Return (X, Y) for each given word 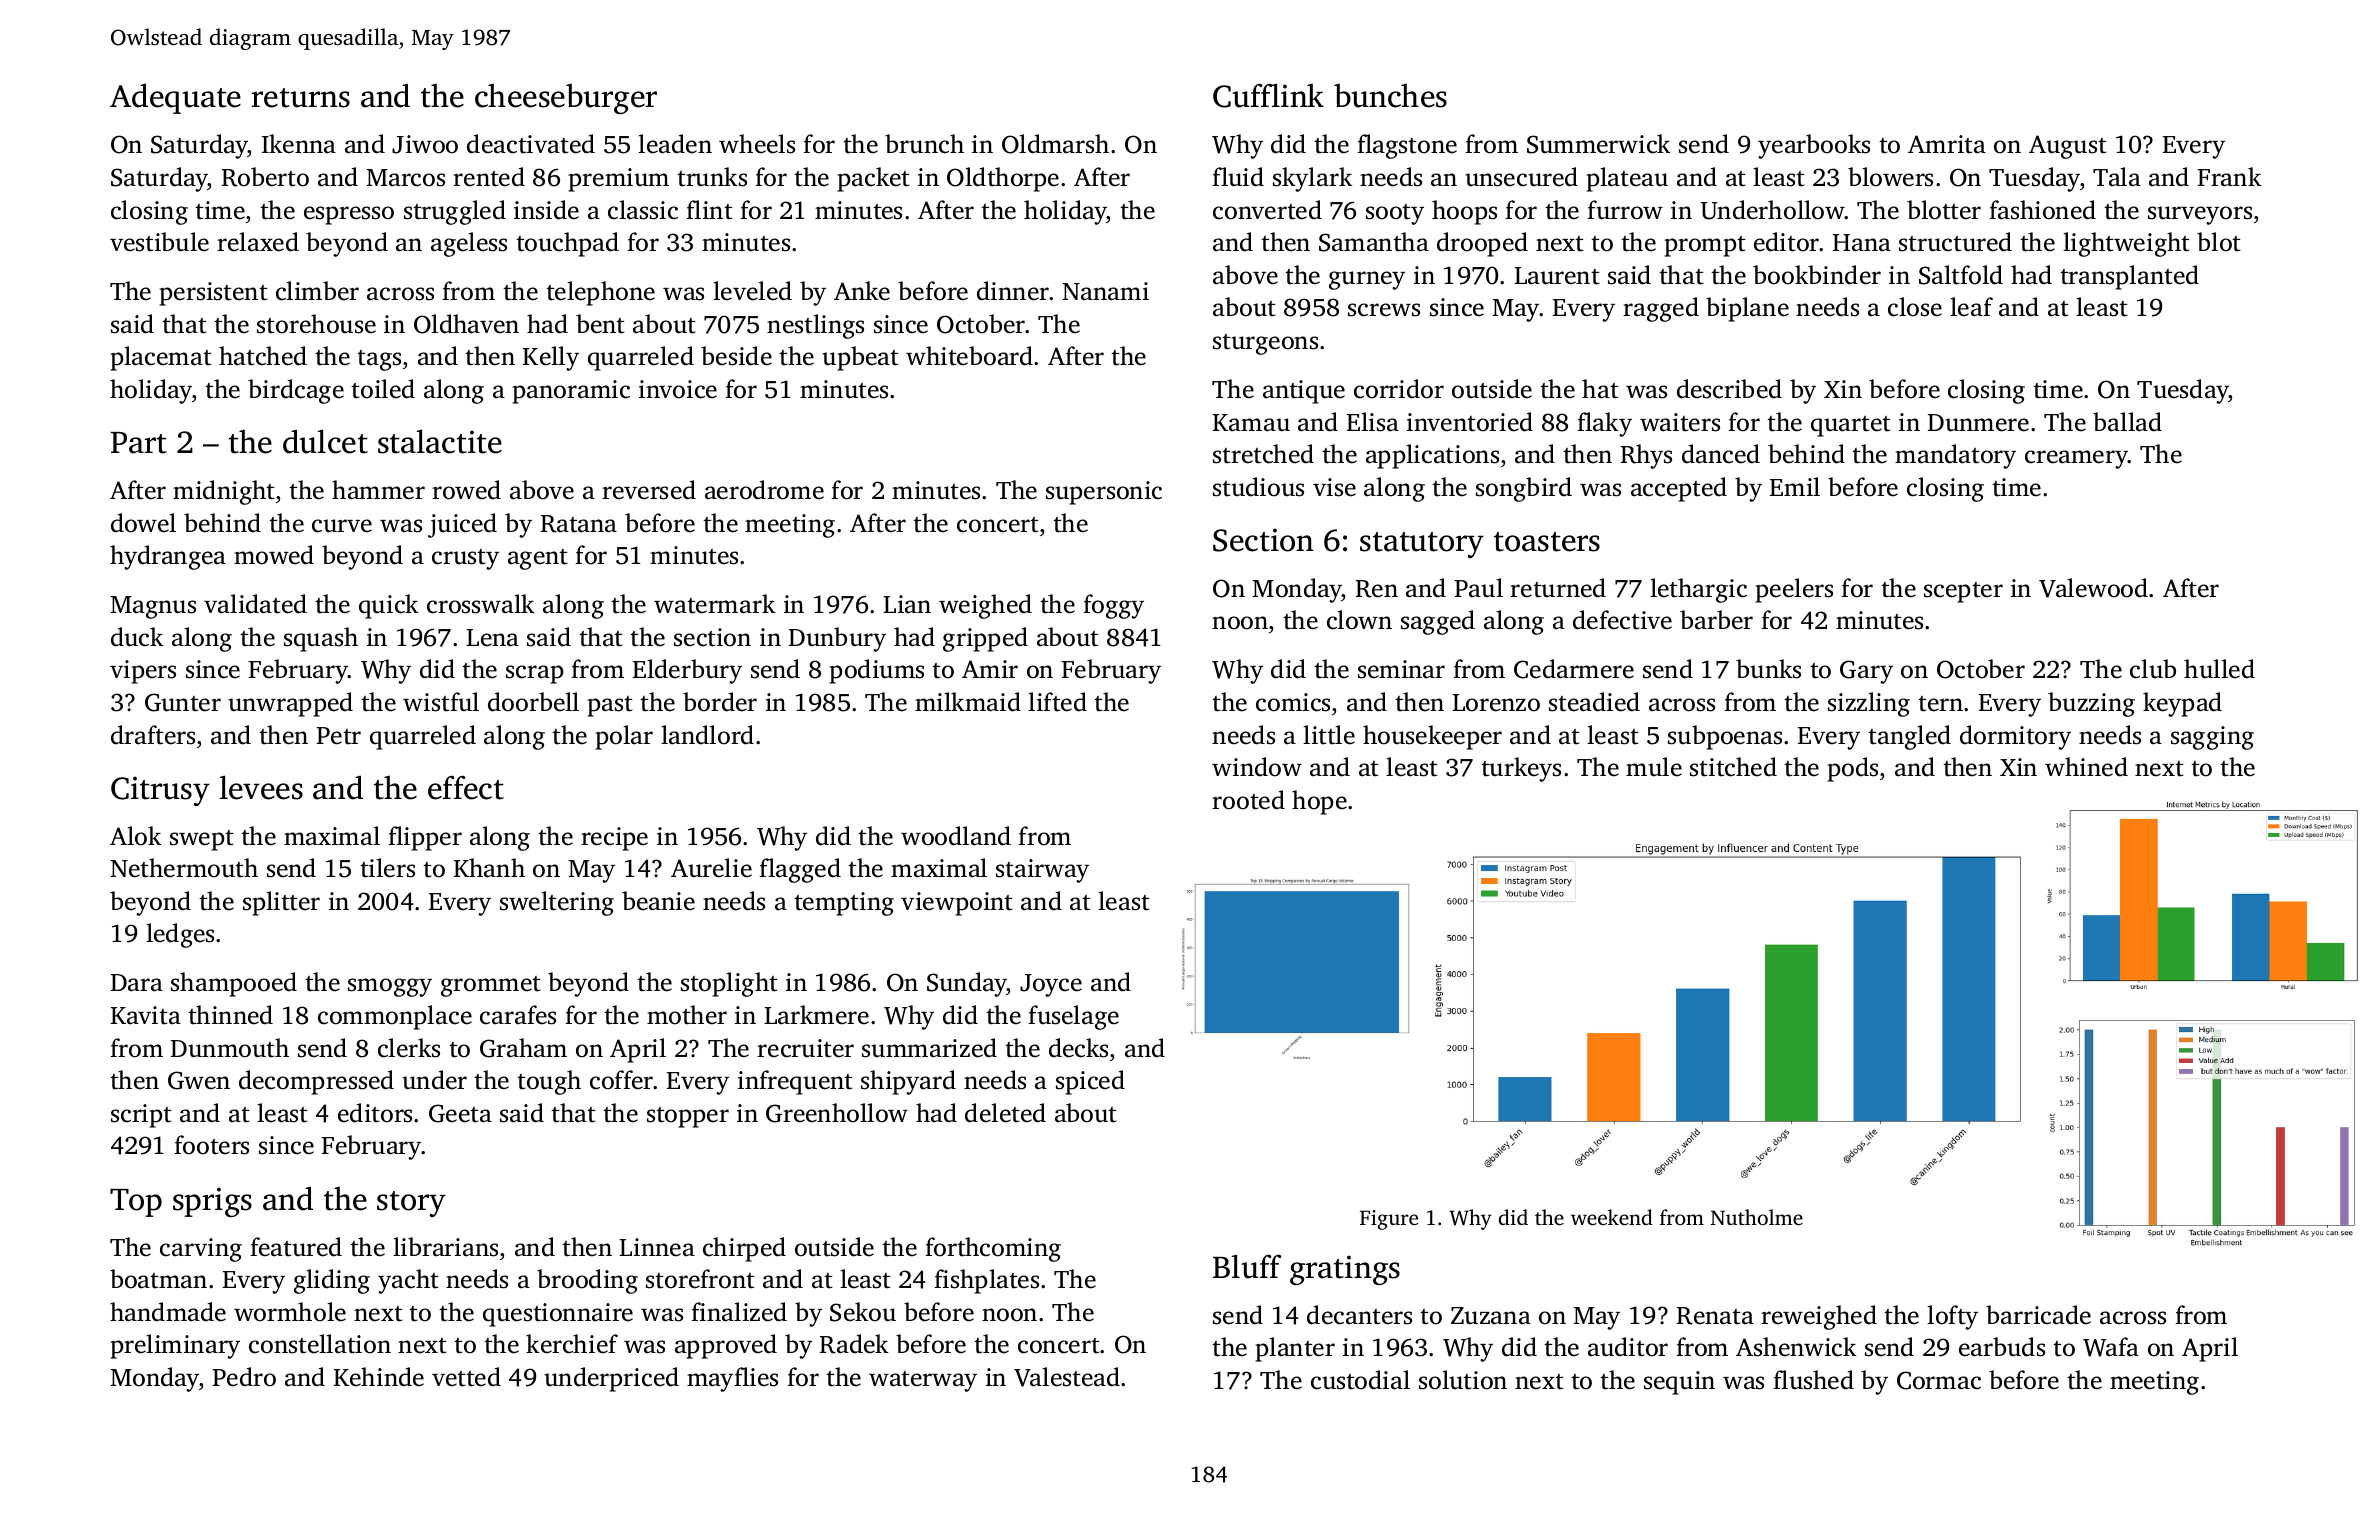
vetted (466, 1377)
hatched (263, 356)
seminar (1401, 669)
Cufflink (1268, 95)
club (2153, 669)
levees (261, 787)
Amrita (1947, 144)
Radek (854, 1344)
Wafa (2111, 1347)
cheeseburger (566, 99)
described (1729, 389)
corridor (1399, 389)
